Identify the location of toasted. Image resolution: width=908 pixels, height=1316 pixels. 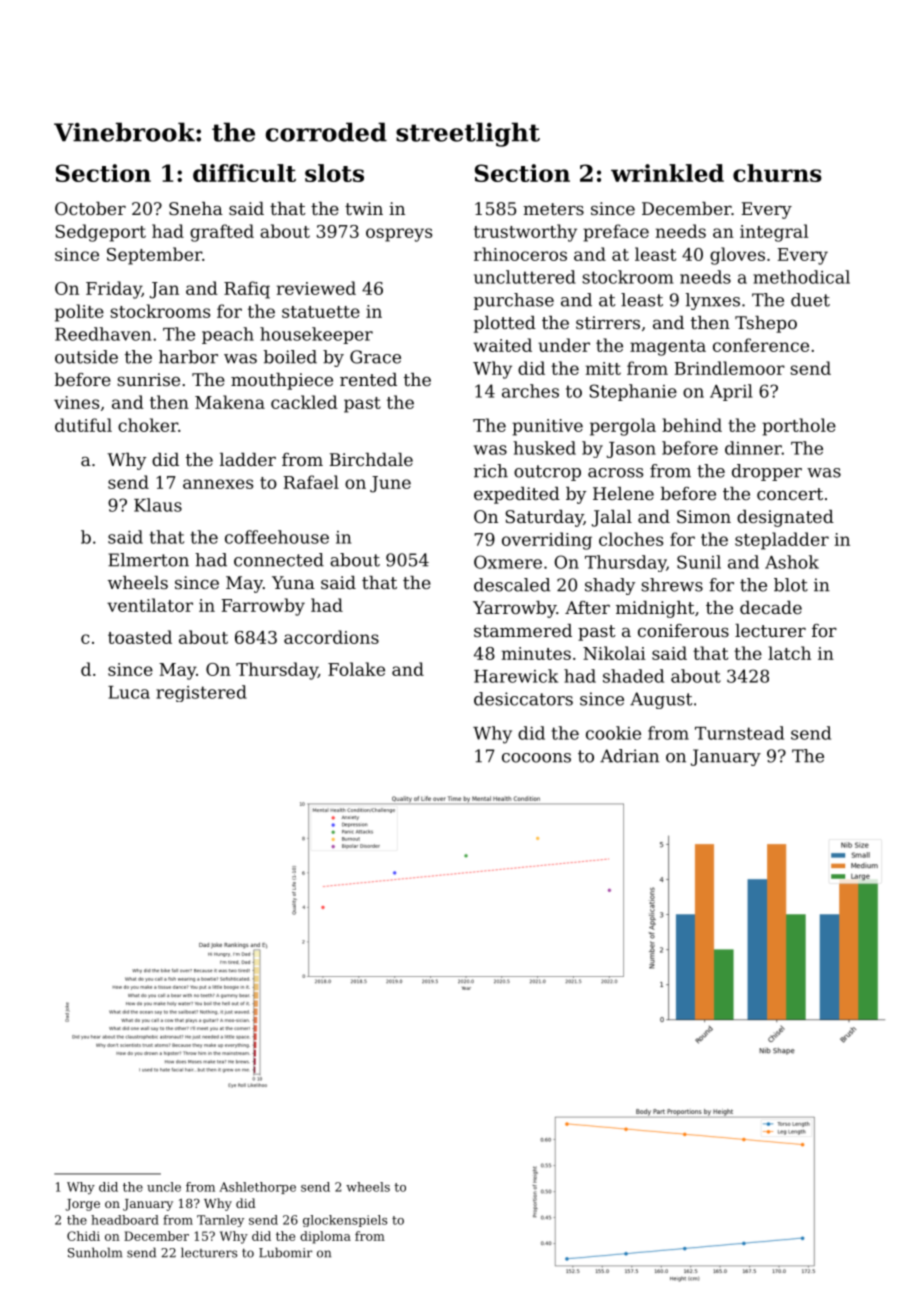
(140, 637).
